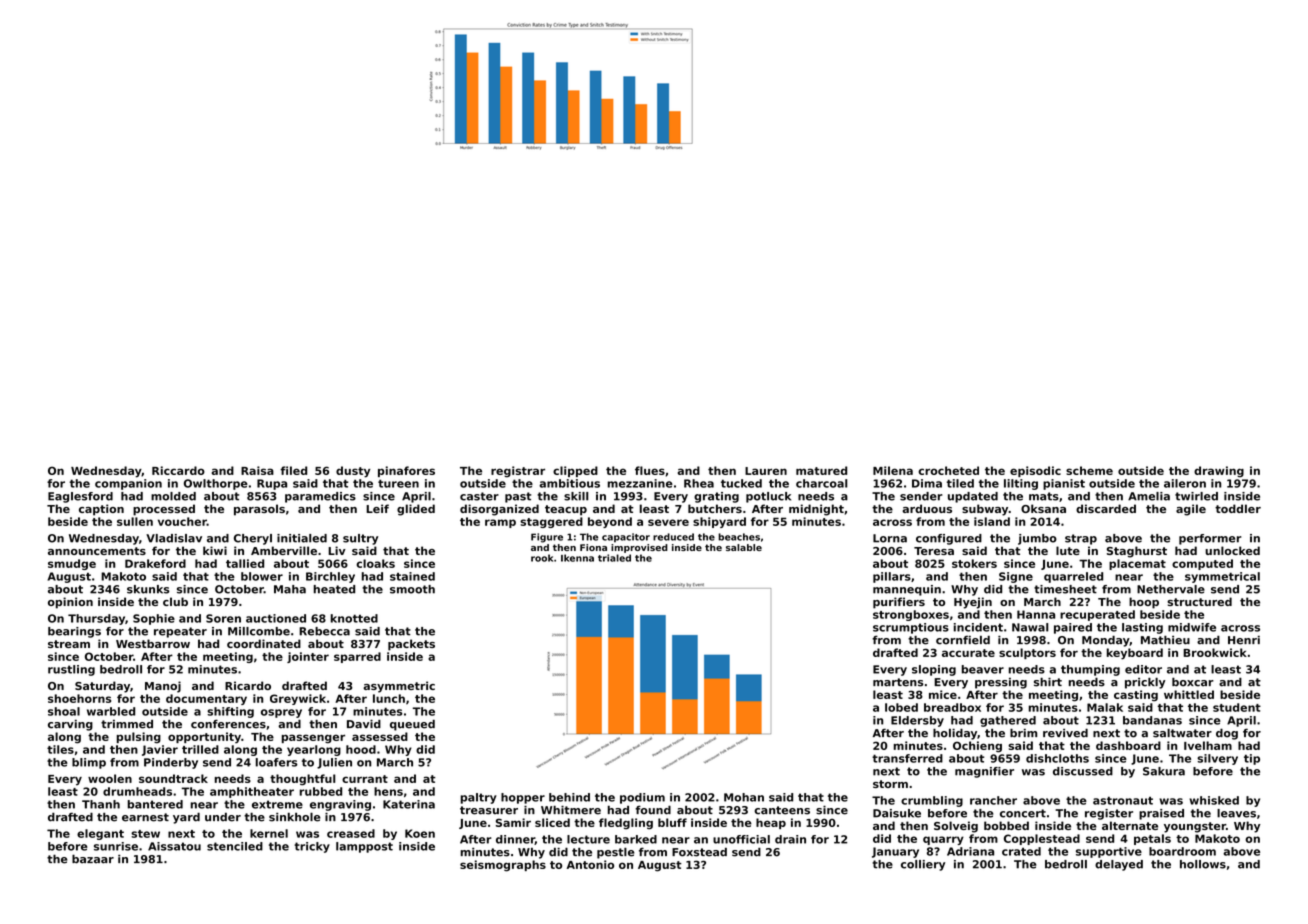  Describe the element at coordinates (1119, 865) in the screenshot. I see `delayed` at that location.
